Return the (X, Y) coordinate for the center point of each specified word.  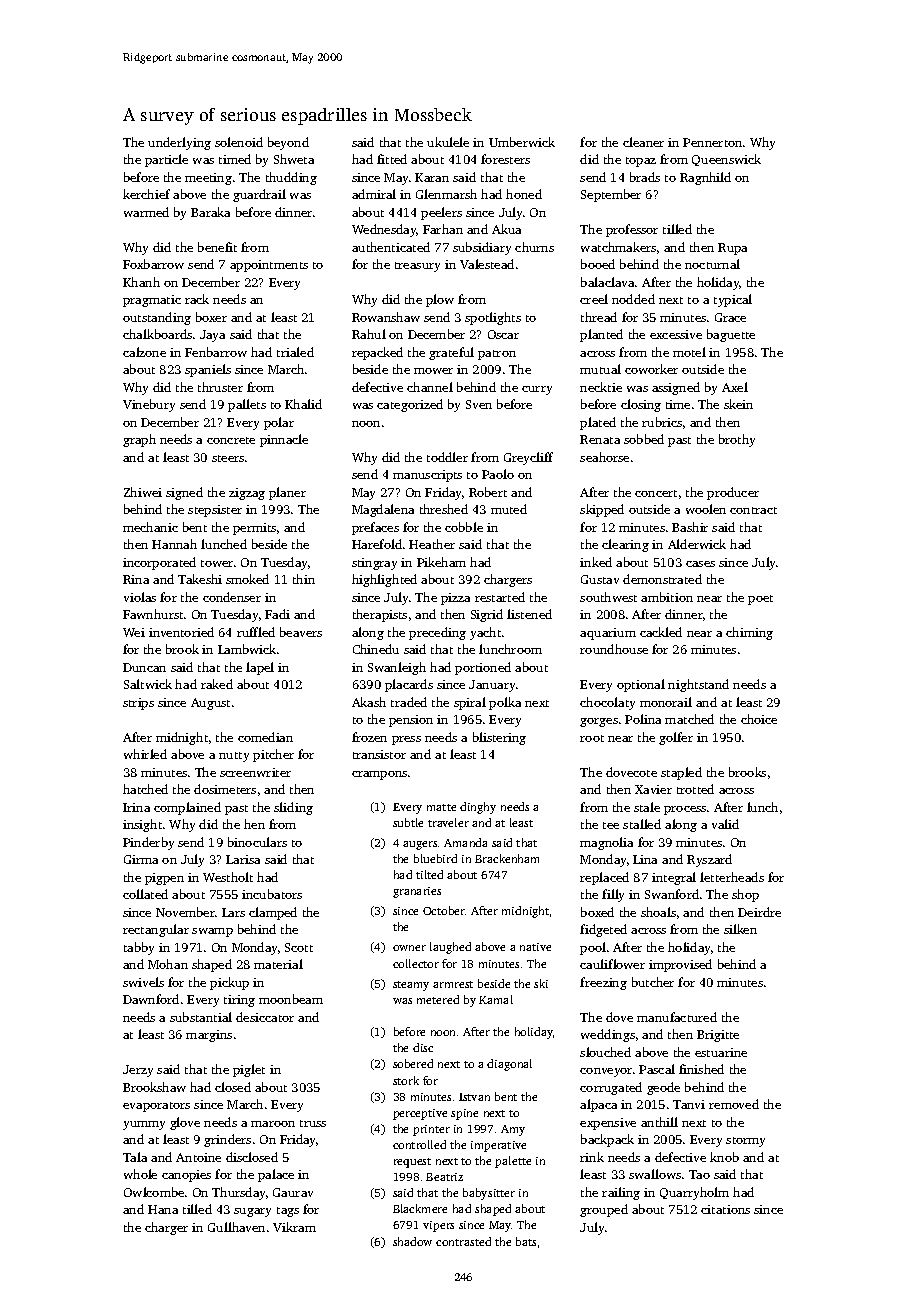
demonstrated (662, 579)
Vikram (294, 1227)
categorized (410, 405)
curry (537, 390)
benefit (217, 247)
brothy (737, 440)
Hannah (174, 544)
